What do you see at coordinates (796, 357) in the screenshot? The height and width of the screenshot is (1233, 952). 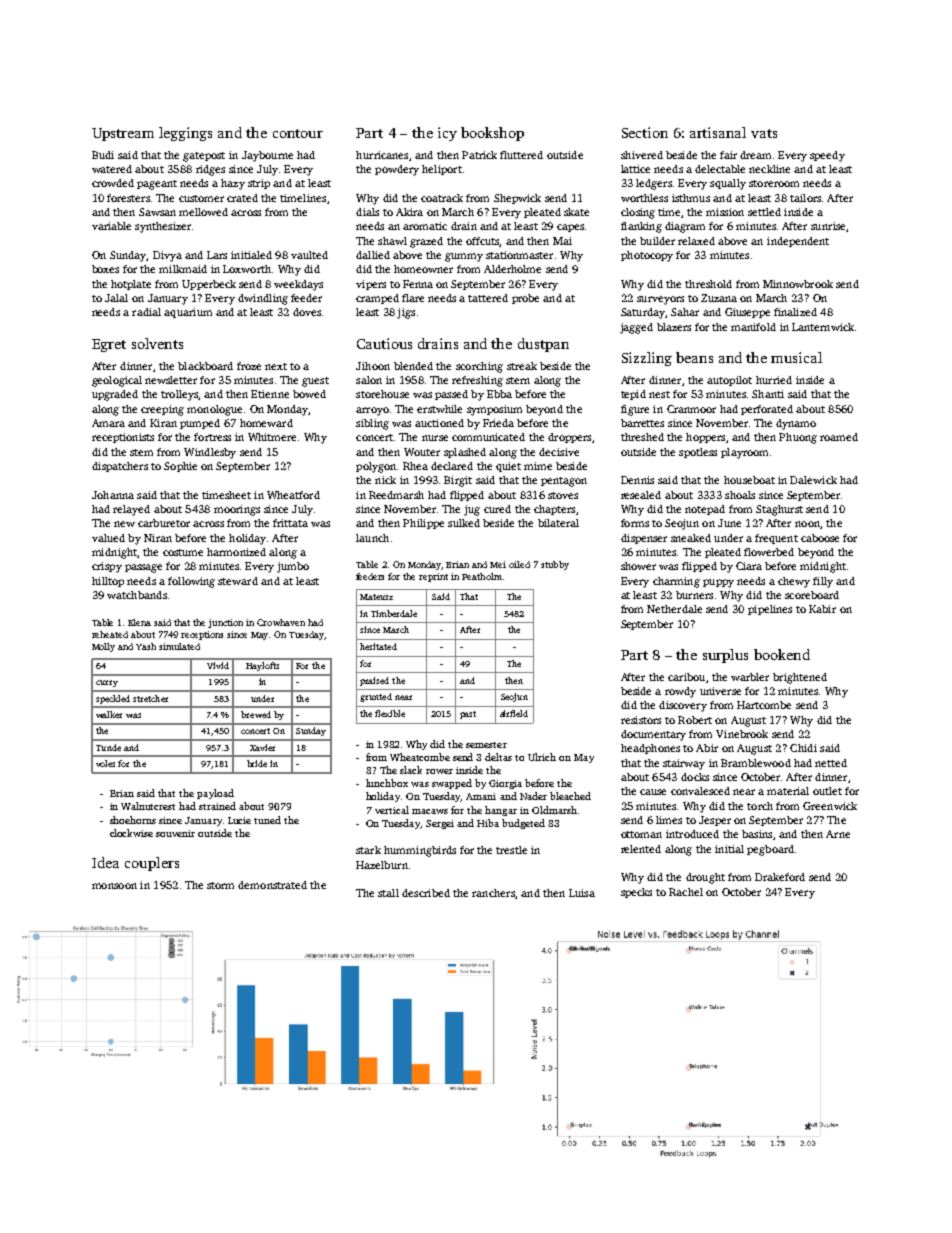 I see `musical` at bounding box center [796, 357].
